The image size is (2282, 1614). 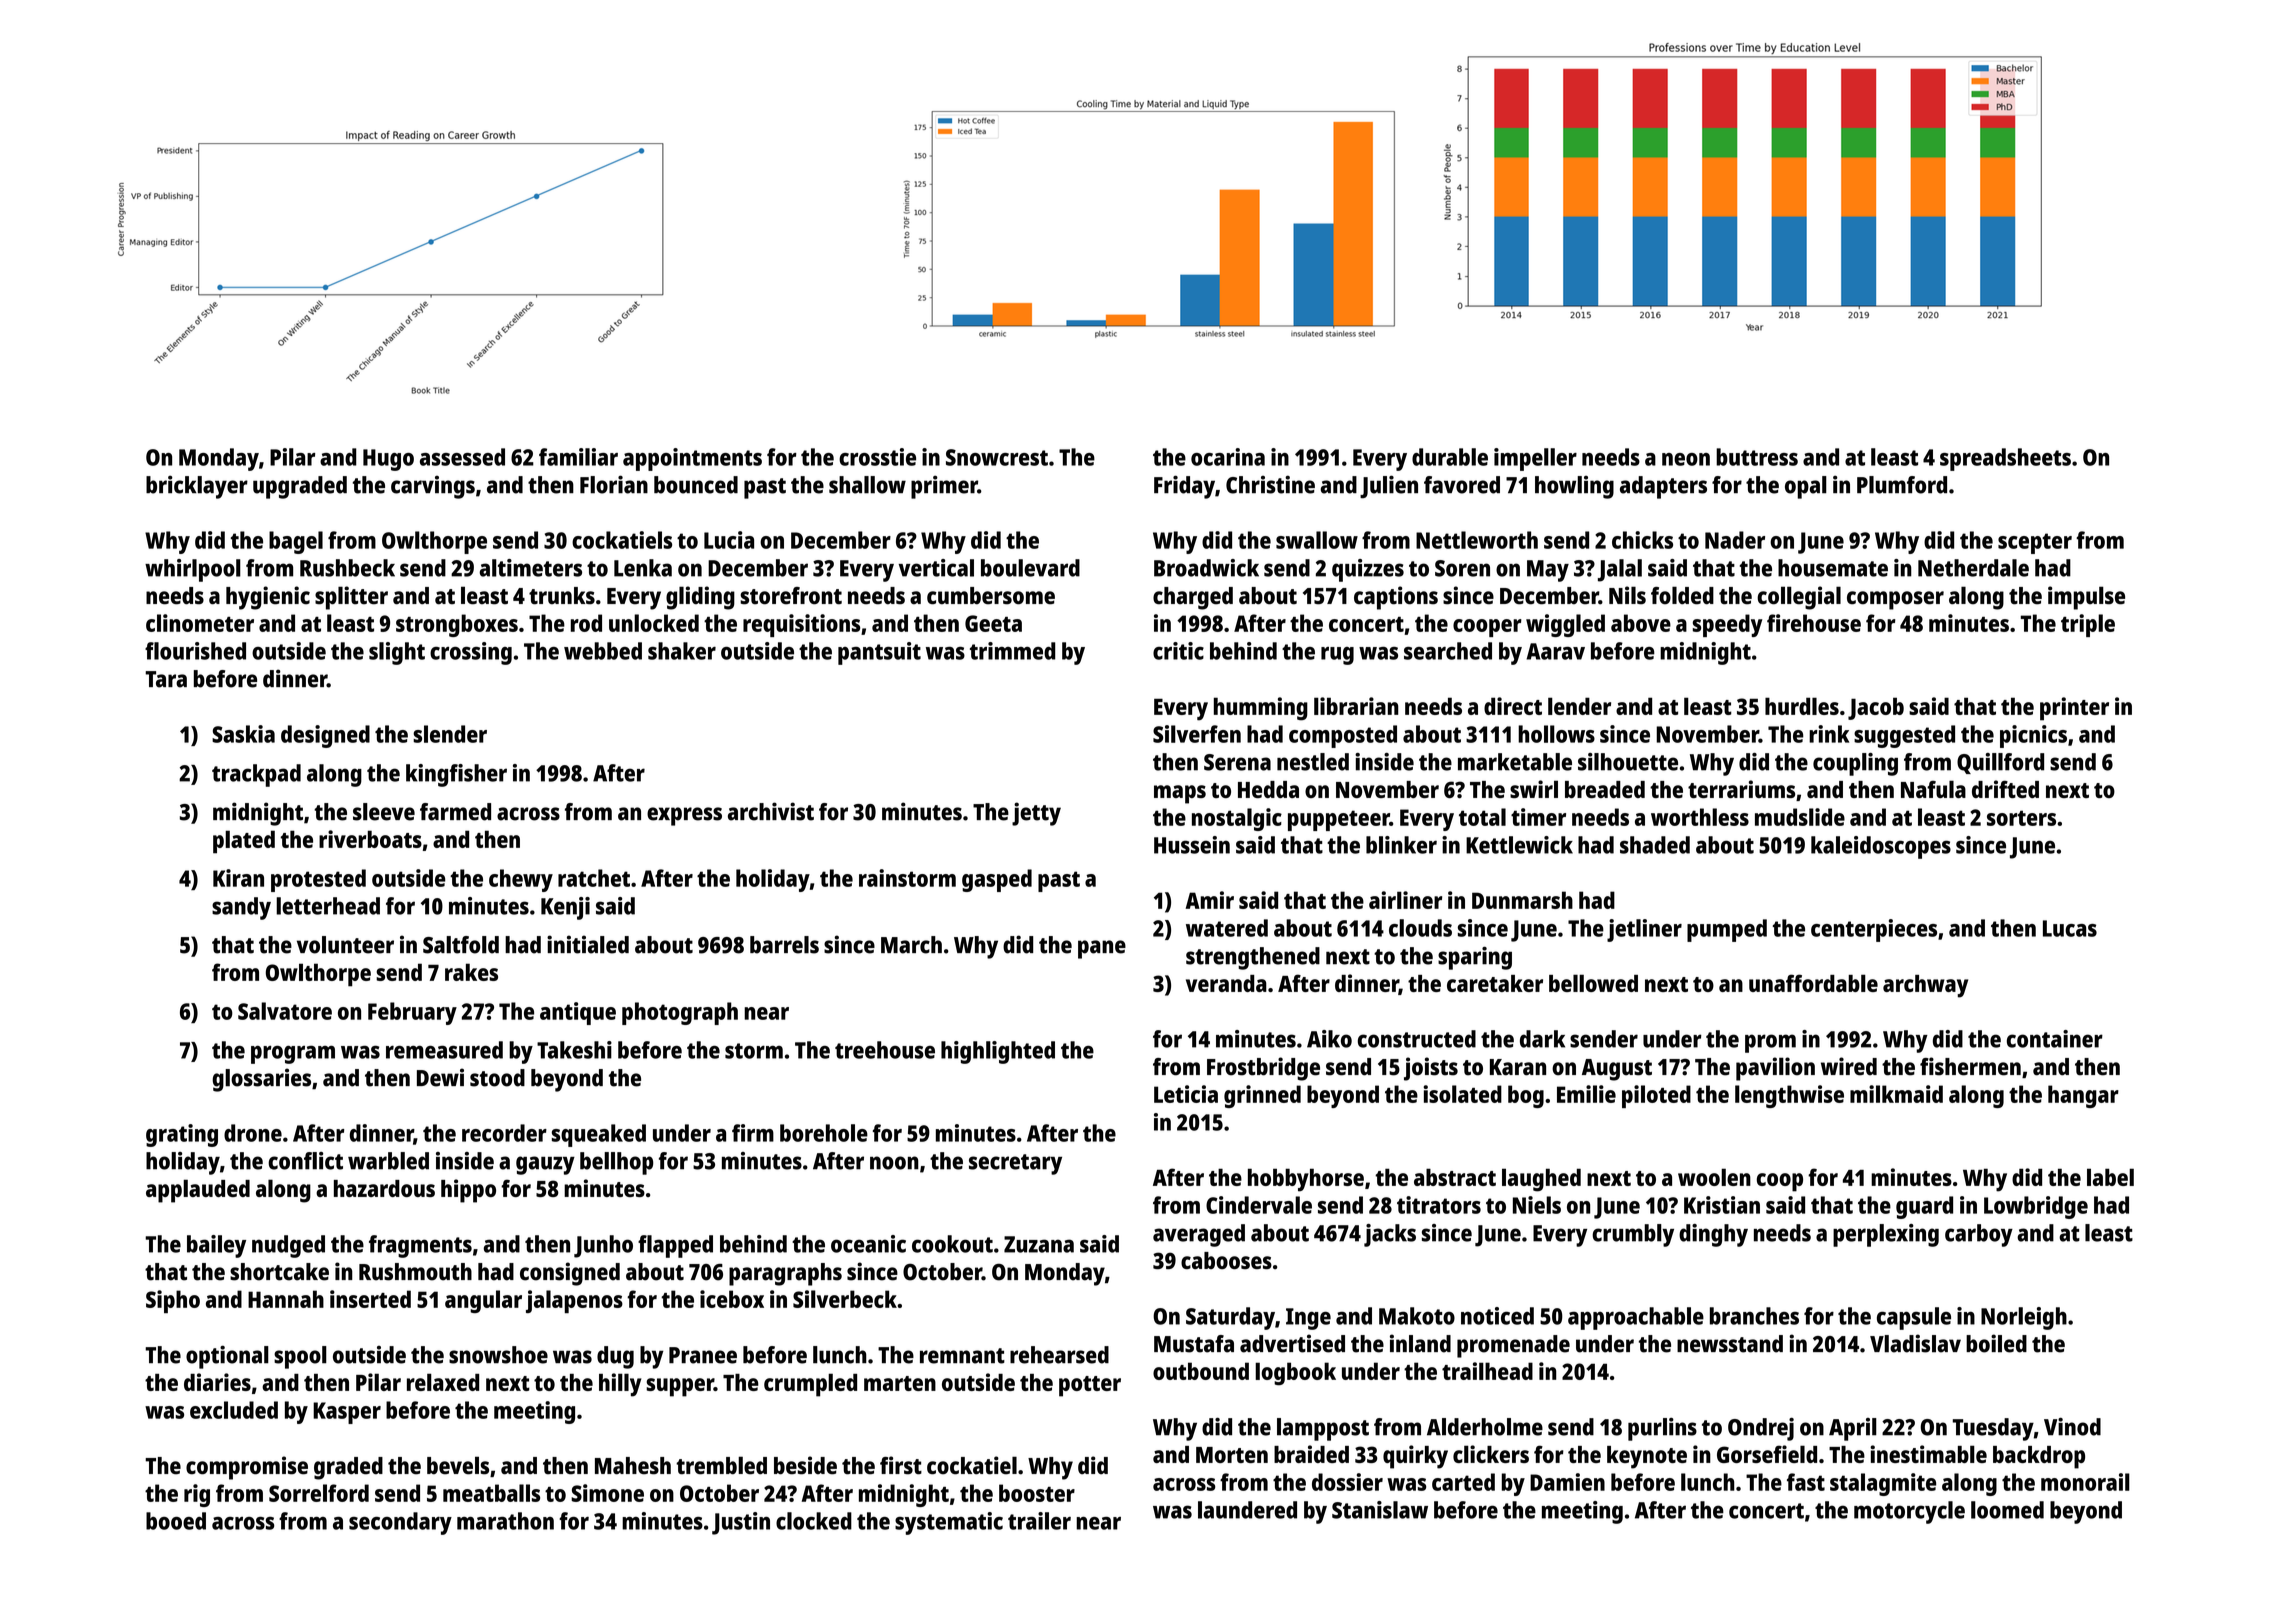 I want to click on volunteer, so click(x=345, y=945).
